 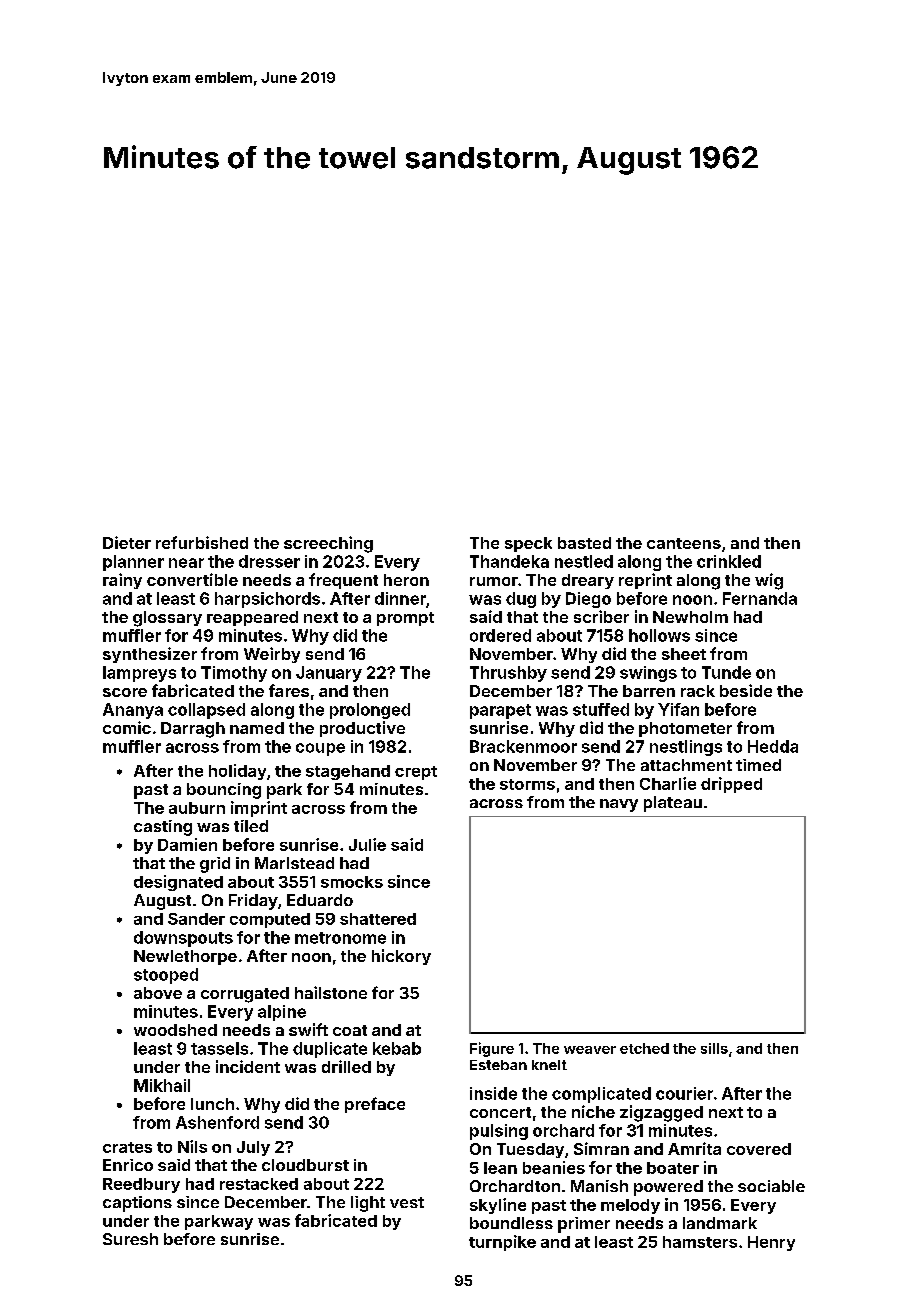 What do you see at coordinates (731, 785) in the image?
I see `dripped` at bounding box center [731, 785].
